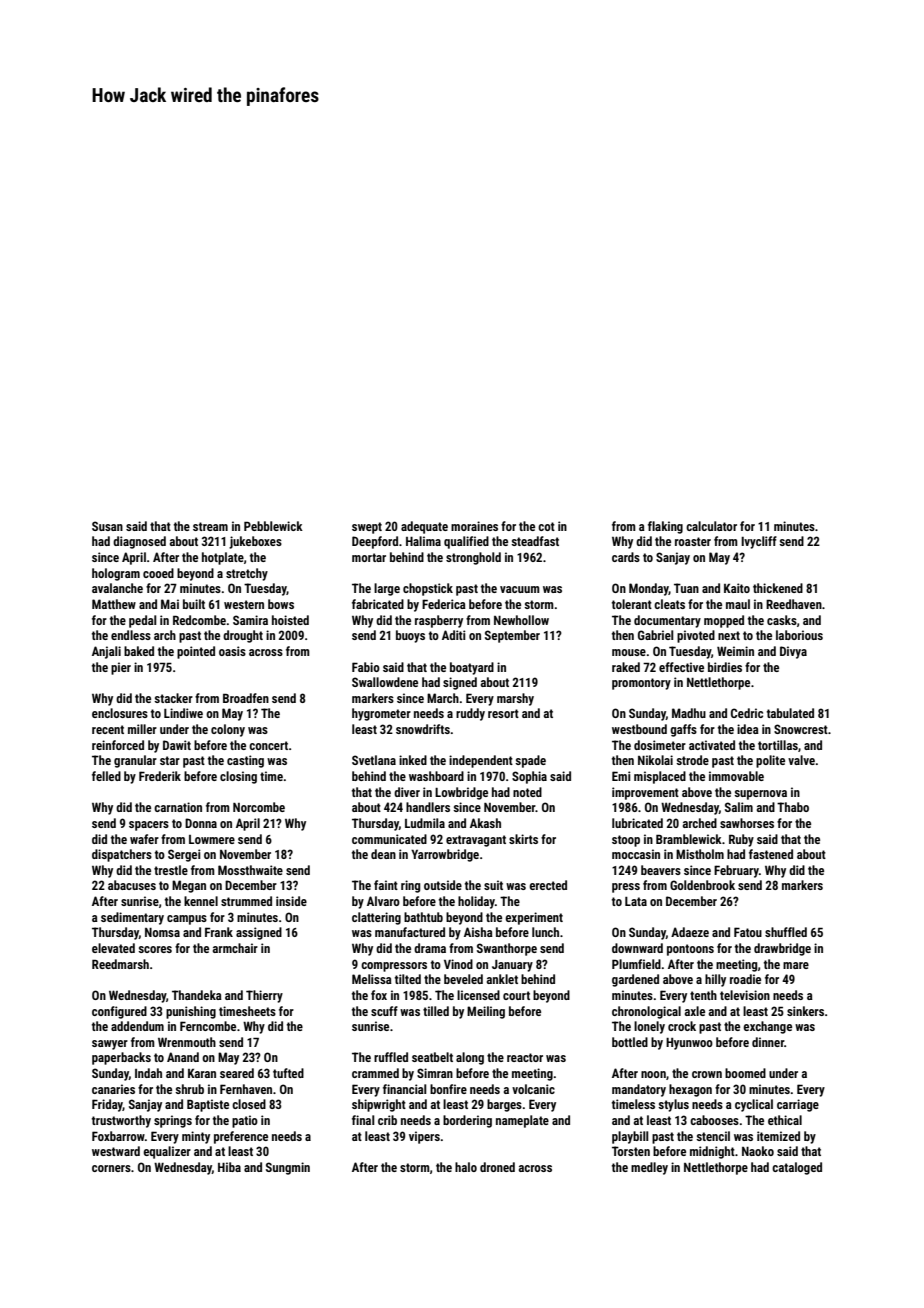 The width and height of the screenshot is (924, 1308). What do you see at coordinates (665, 527) in the screenshot?
I see `flaking` at bounding box center [665, 527].
